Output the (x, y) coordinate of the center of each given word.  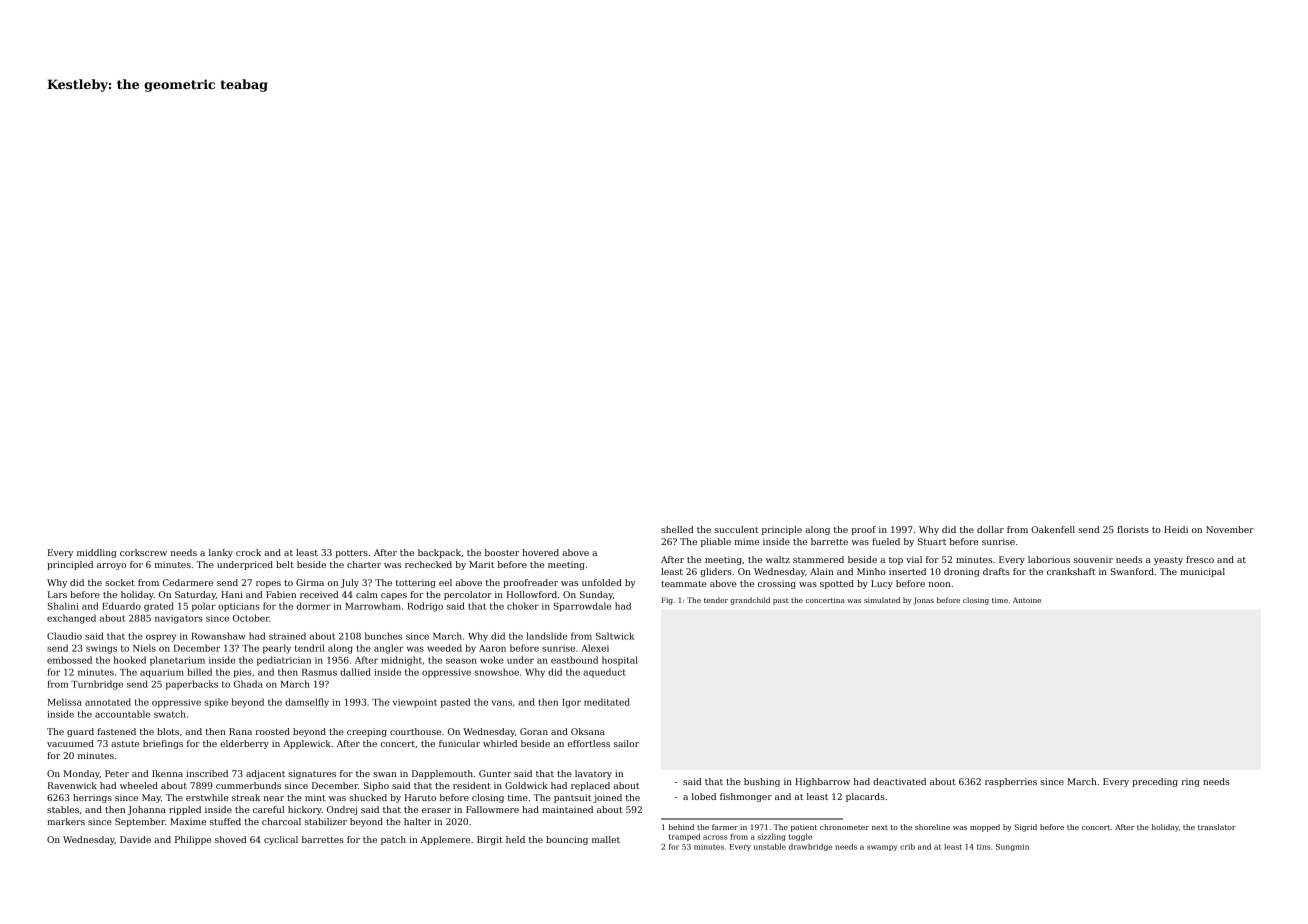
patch (393, 840)
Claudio (64, 636)
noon (940, 584)
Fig (667, 601)
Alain (822, 571)
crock (248, 552)
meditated (607, 702)
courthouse (415, 731)
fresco (1200, 559)
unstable (770, 847)
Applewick (307, 744)
